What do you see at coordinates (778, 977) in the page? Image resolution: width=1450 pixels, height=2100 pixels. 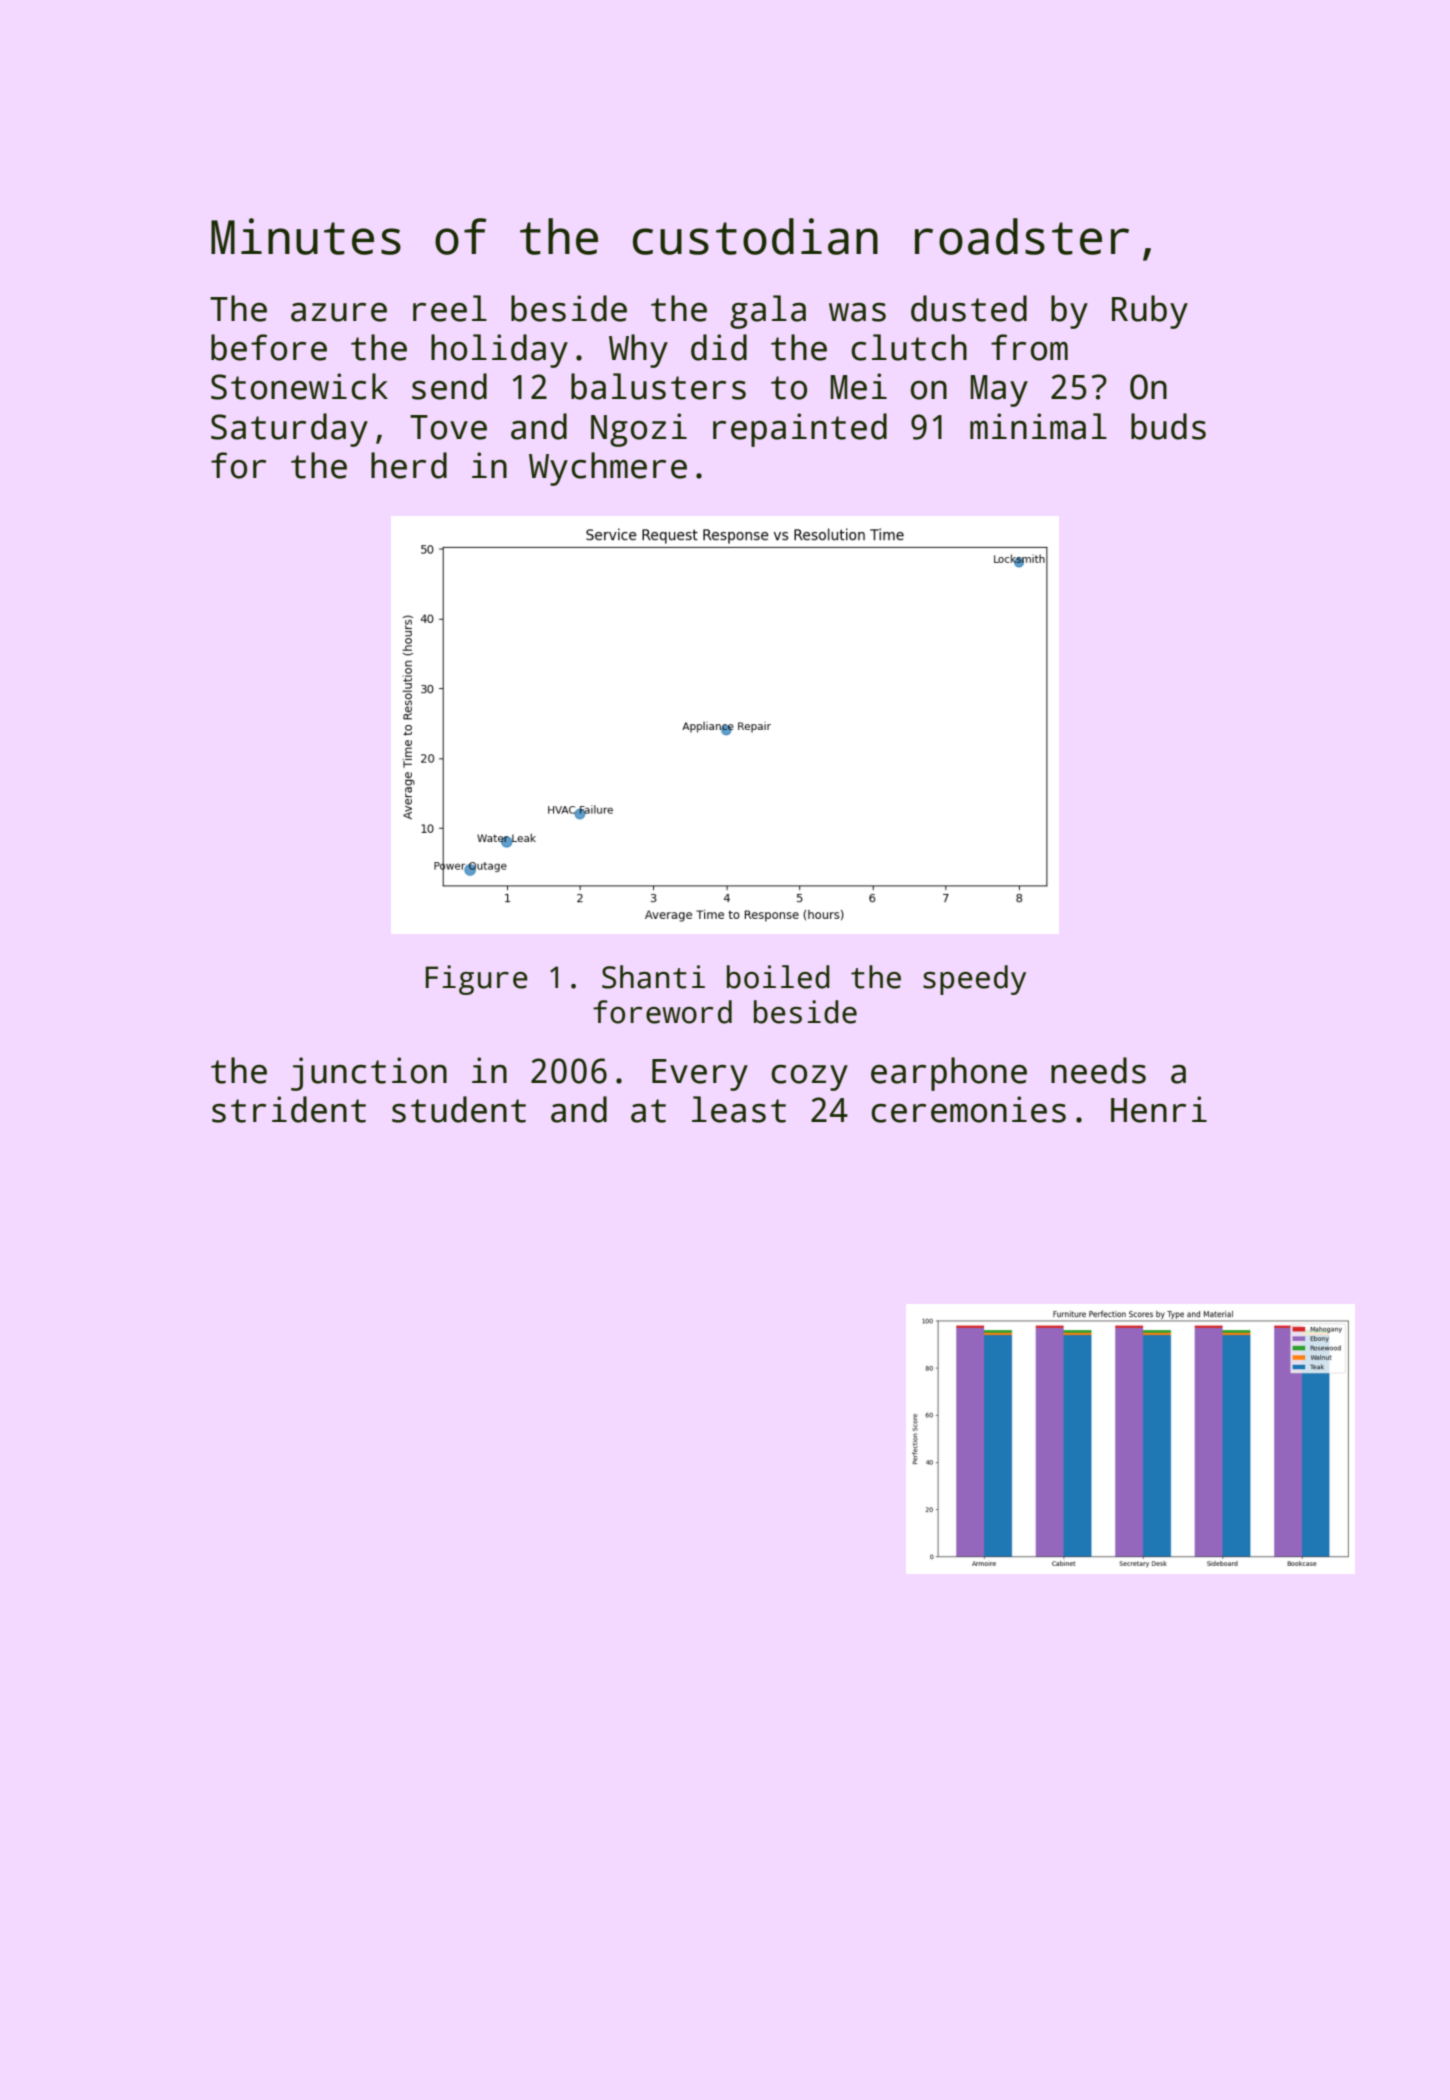 I see `boiled` at bounding box center [778, 977].
